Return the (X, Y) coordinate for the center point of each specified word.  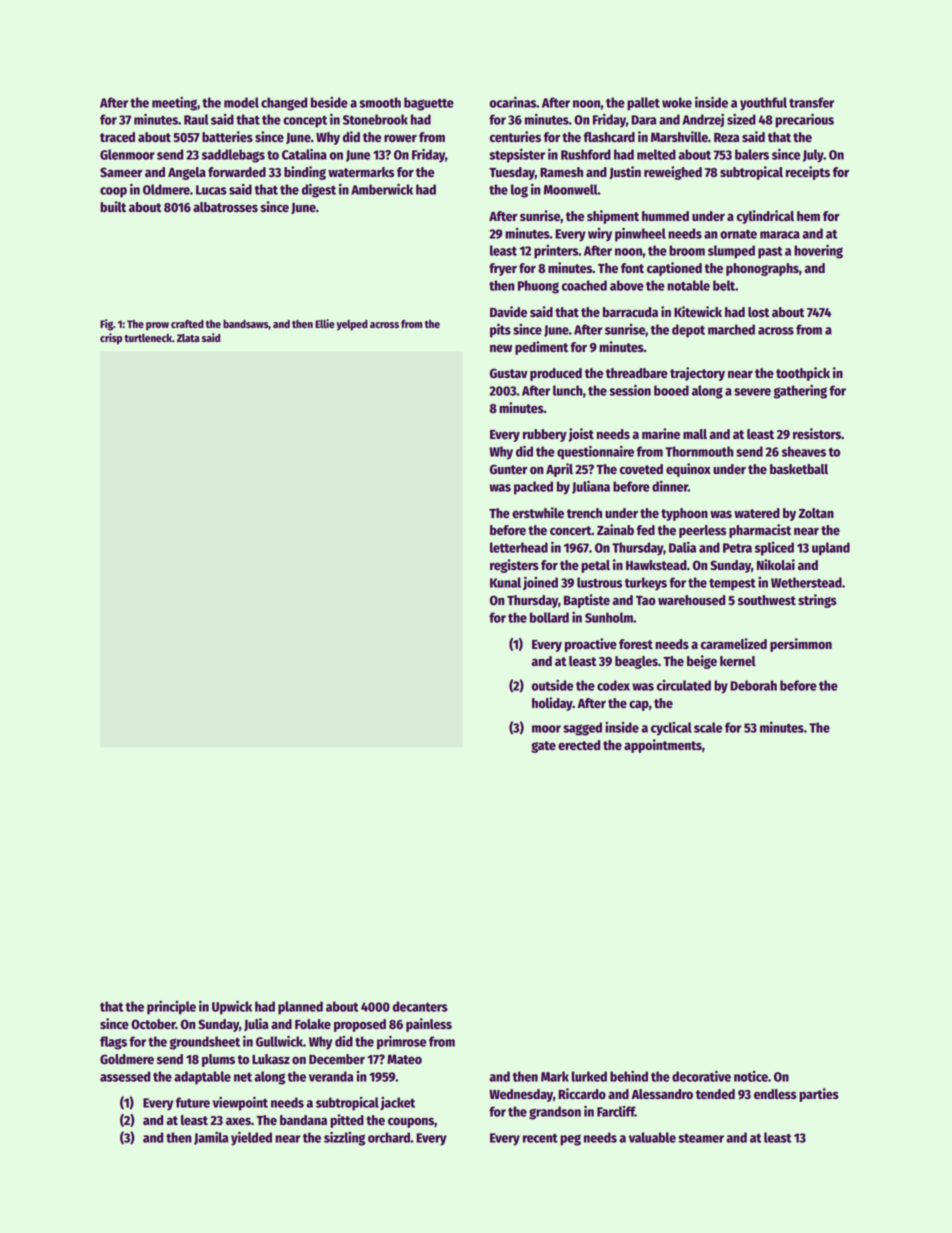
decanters (420, 1006)
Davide (508, 311)
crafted (187, 324)
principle (171, 1008)
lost (759, 312)
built (113, 206)
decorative (701, 1076)
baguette (429, 104)
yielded (251, 1138)
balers (752, 154)
